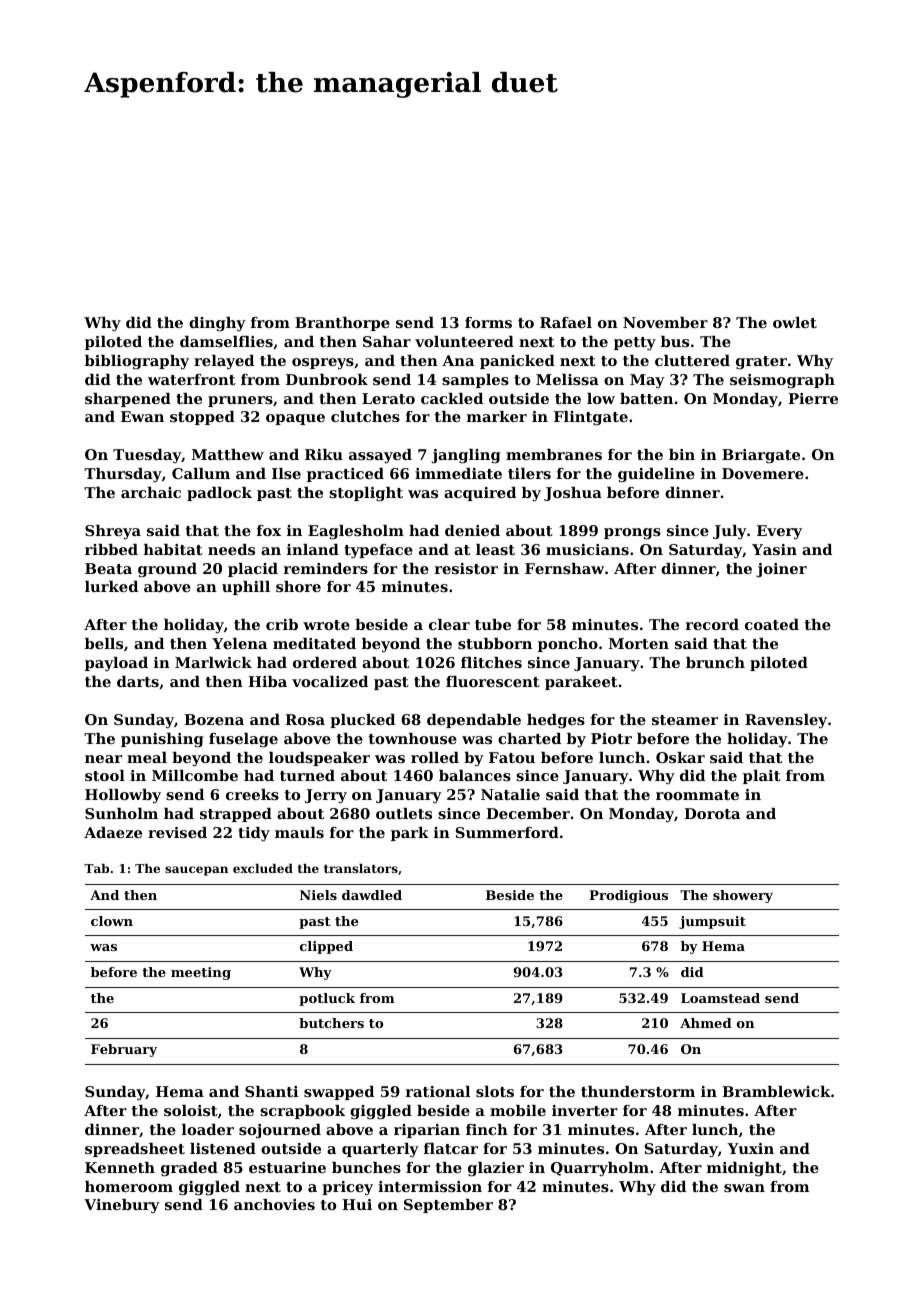 This document has height=1308, width=924. I want to click on Dorota, so click(712, 813).
